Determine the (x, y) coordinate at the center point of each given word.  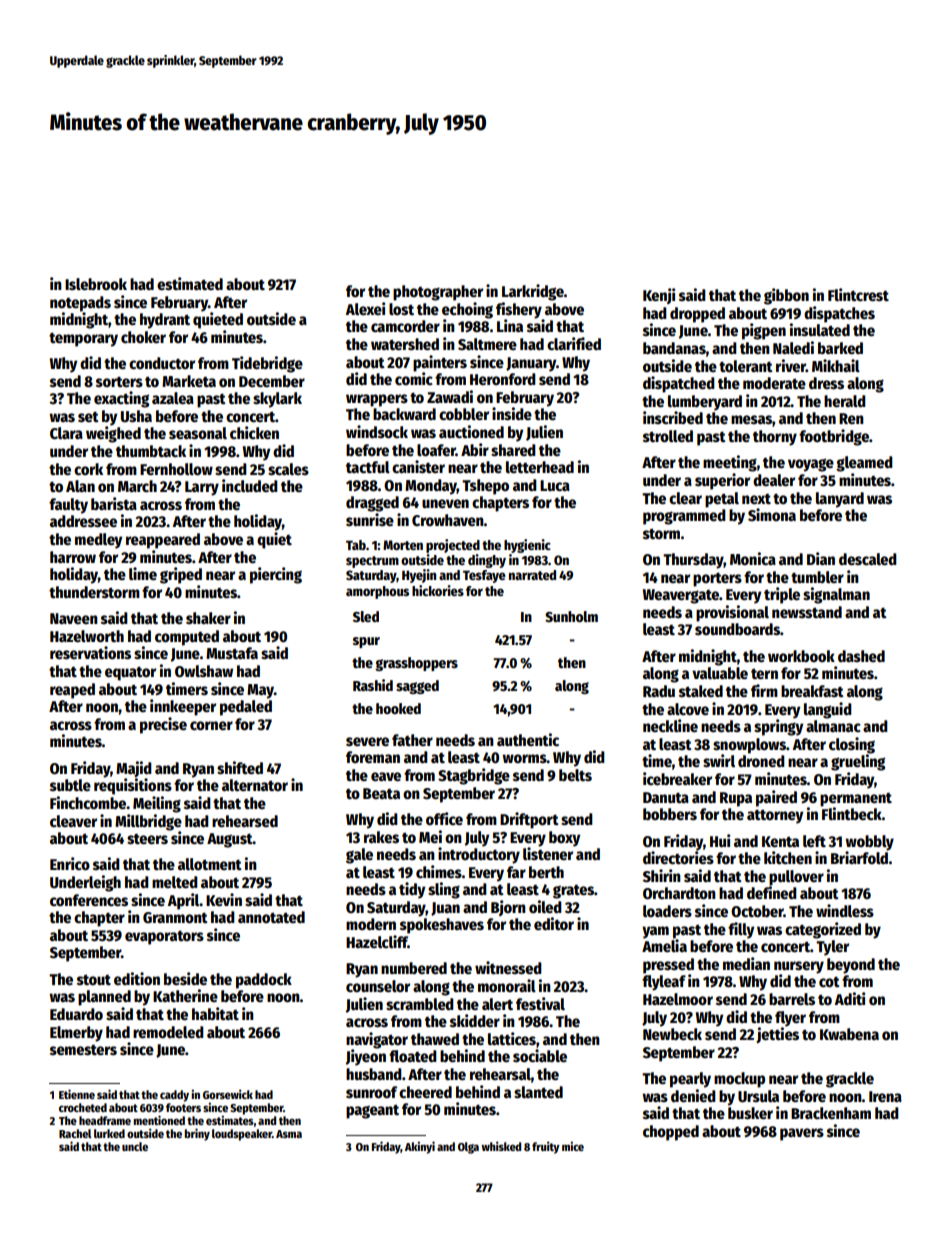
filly (741, 930)
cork (88, 469)
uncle (135, 1146)
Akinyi (420, 1147)
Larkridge (533, 292)
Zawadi (450, 396)
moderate (774, 383)
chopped (671, 1133)
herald (845, 401)
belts (575, 775)
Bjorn (508, 908)
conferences (89, 900)
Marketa (189, 381)
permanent (856, 800)
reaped (72, 691)
